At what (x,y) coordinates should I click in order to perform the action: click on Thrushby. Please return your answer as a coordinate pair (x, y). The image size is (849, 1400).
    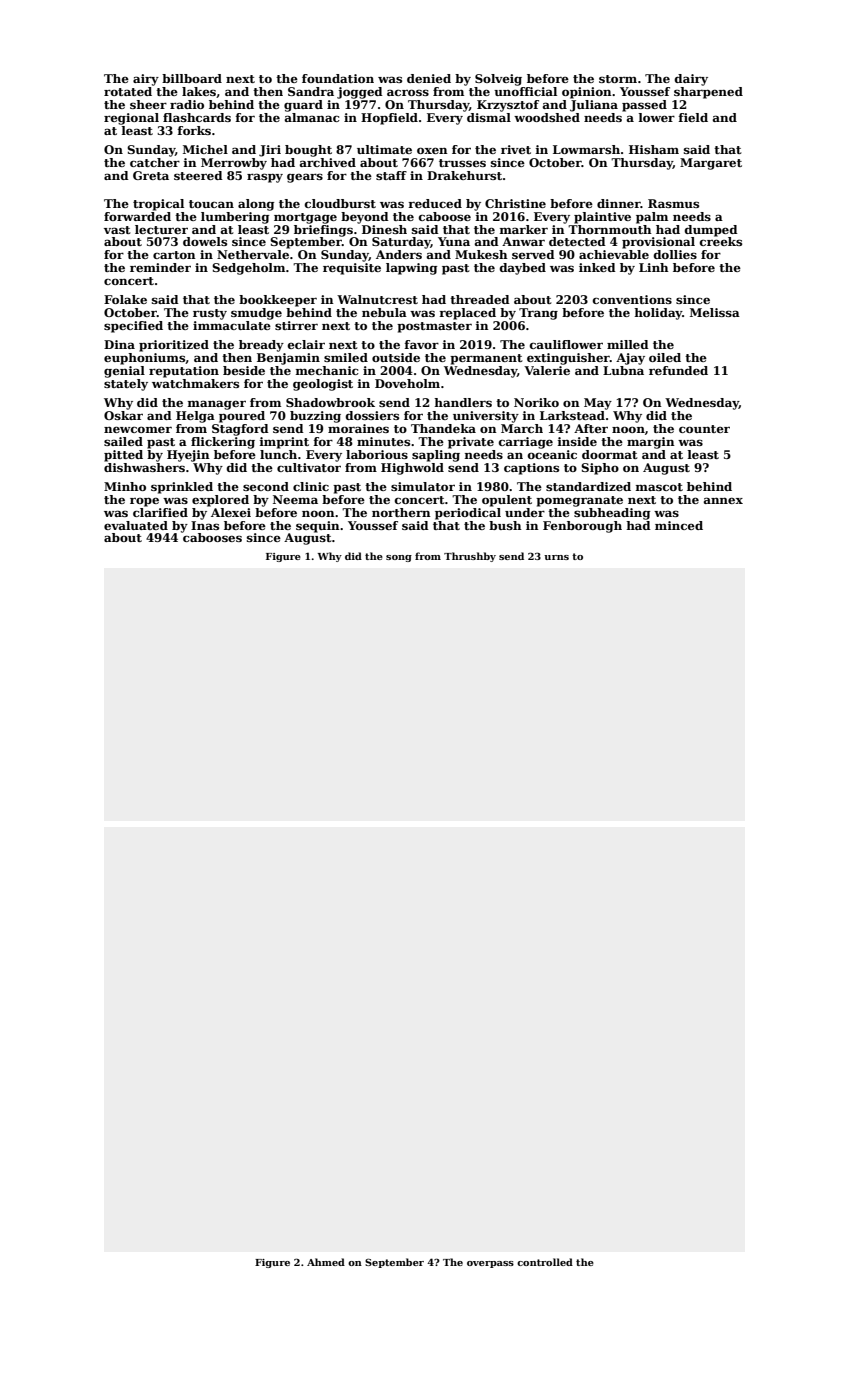
    Looking at the image, I should click on (470, 557).
